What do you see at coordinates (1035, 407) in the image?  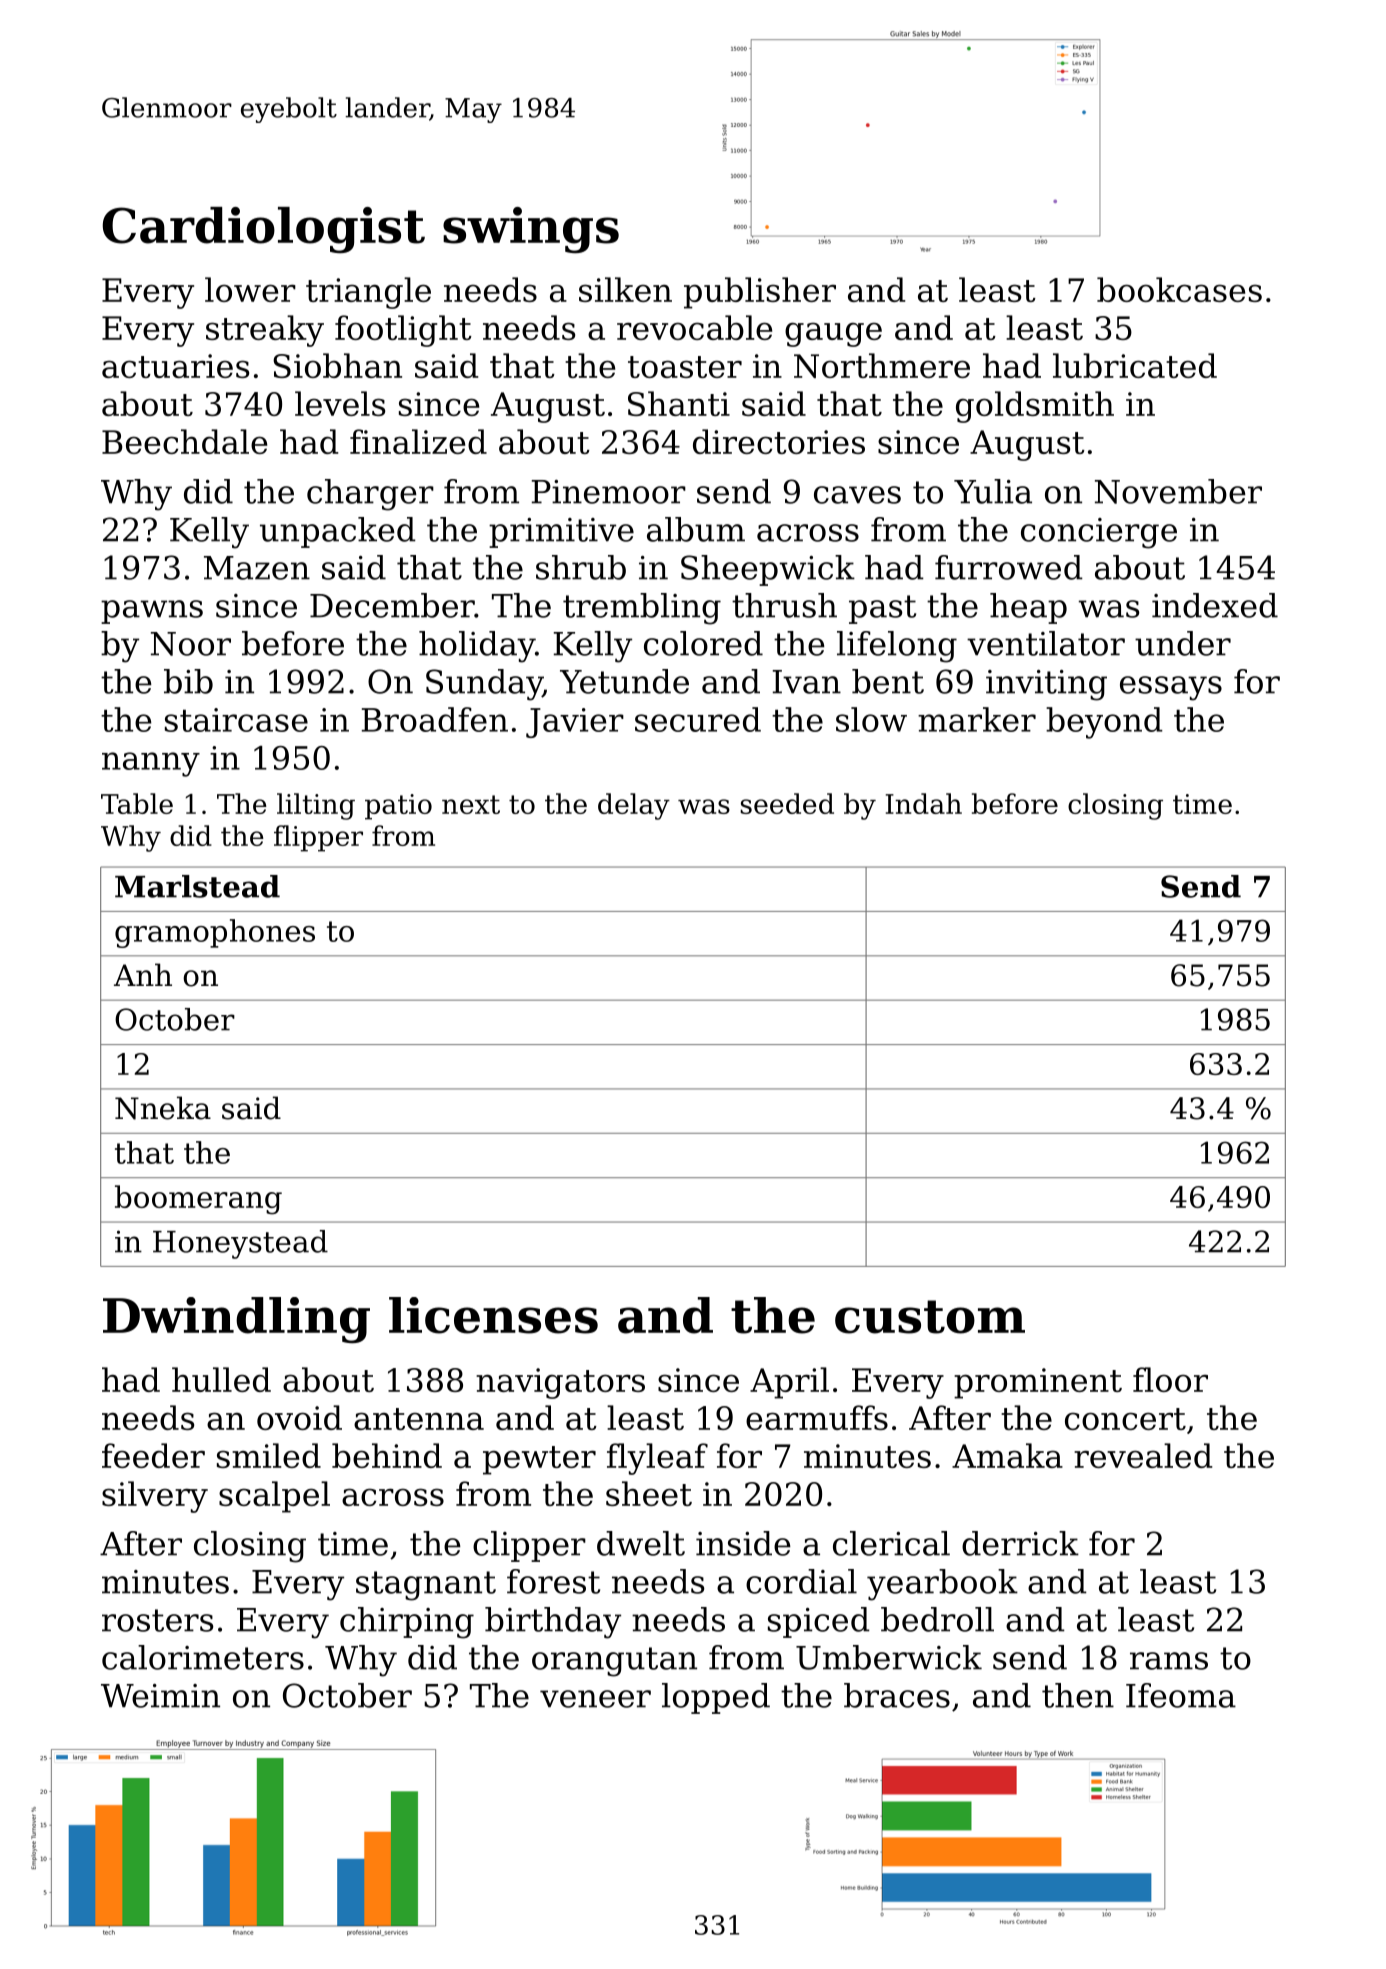 I see `goldsmith` at bounding box center [1035, 407].
